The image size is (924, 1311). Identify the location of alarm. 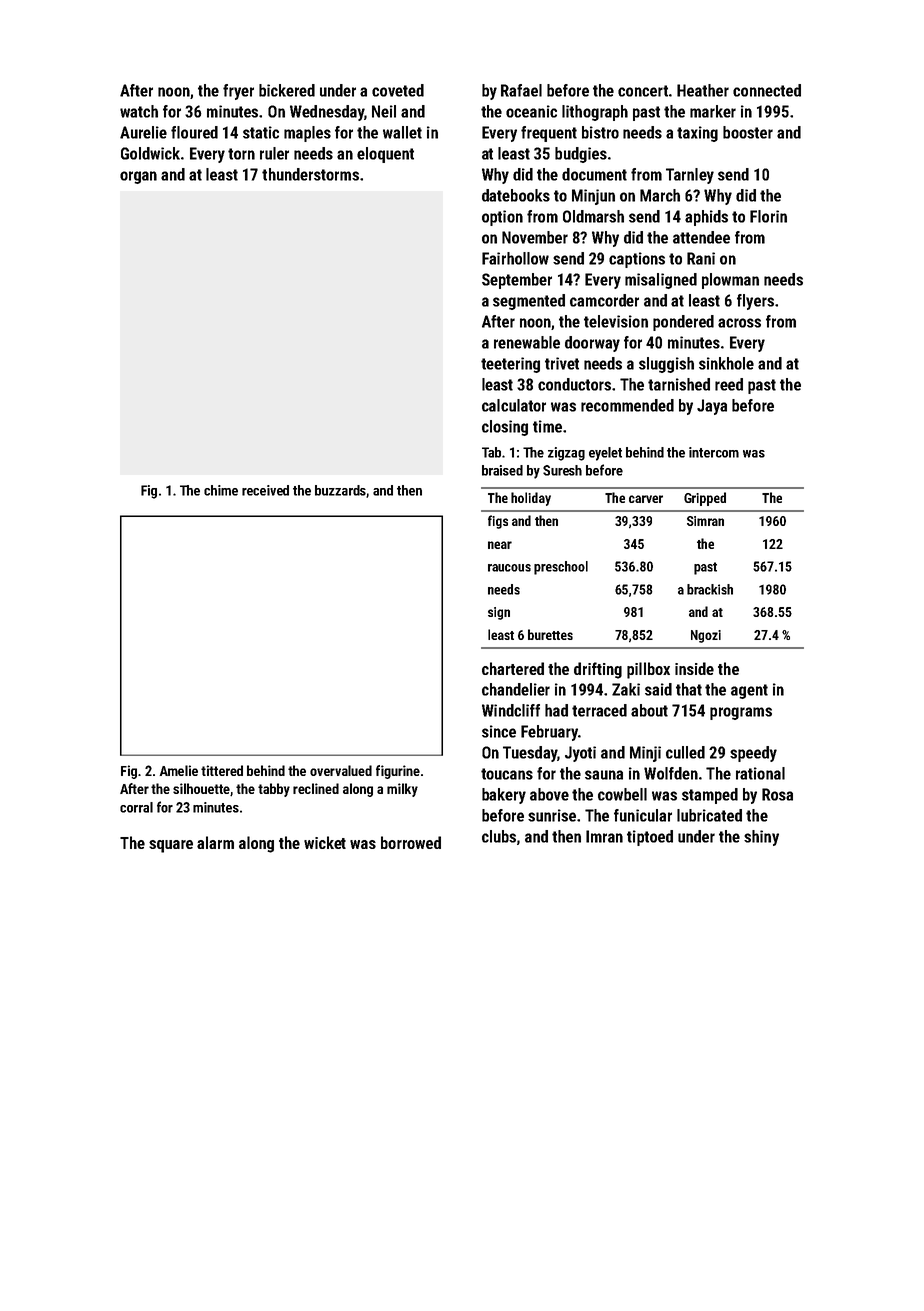
(215, 842).
